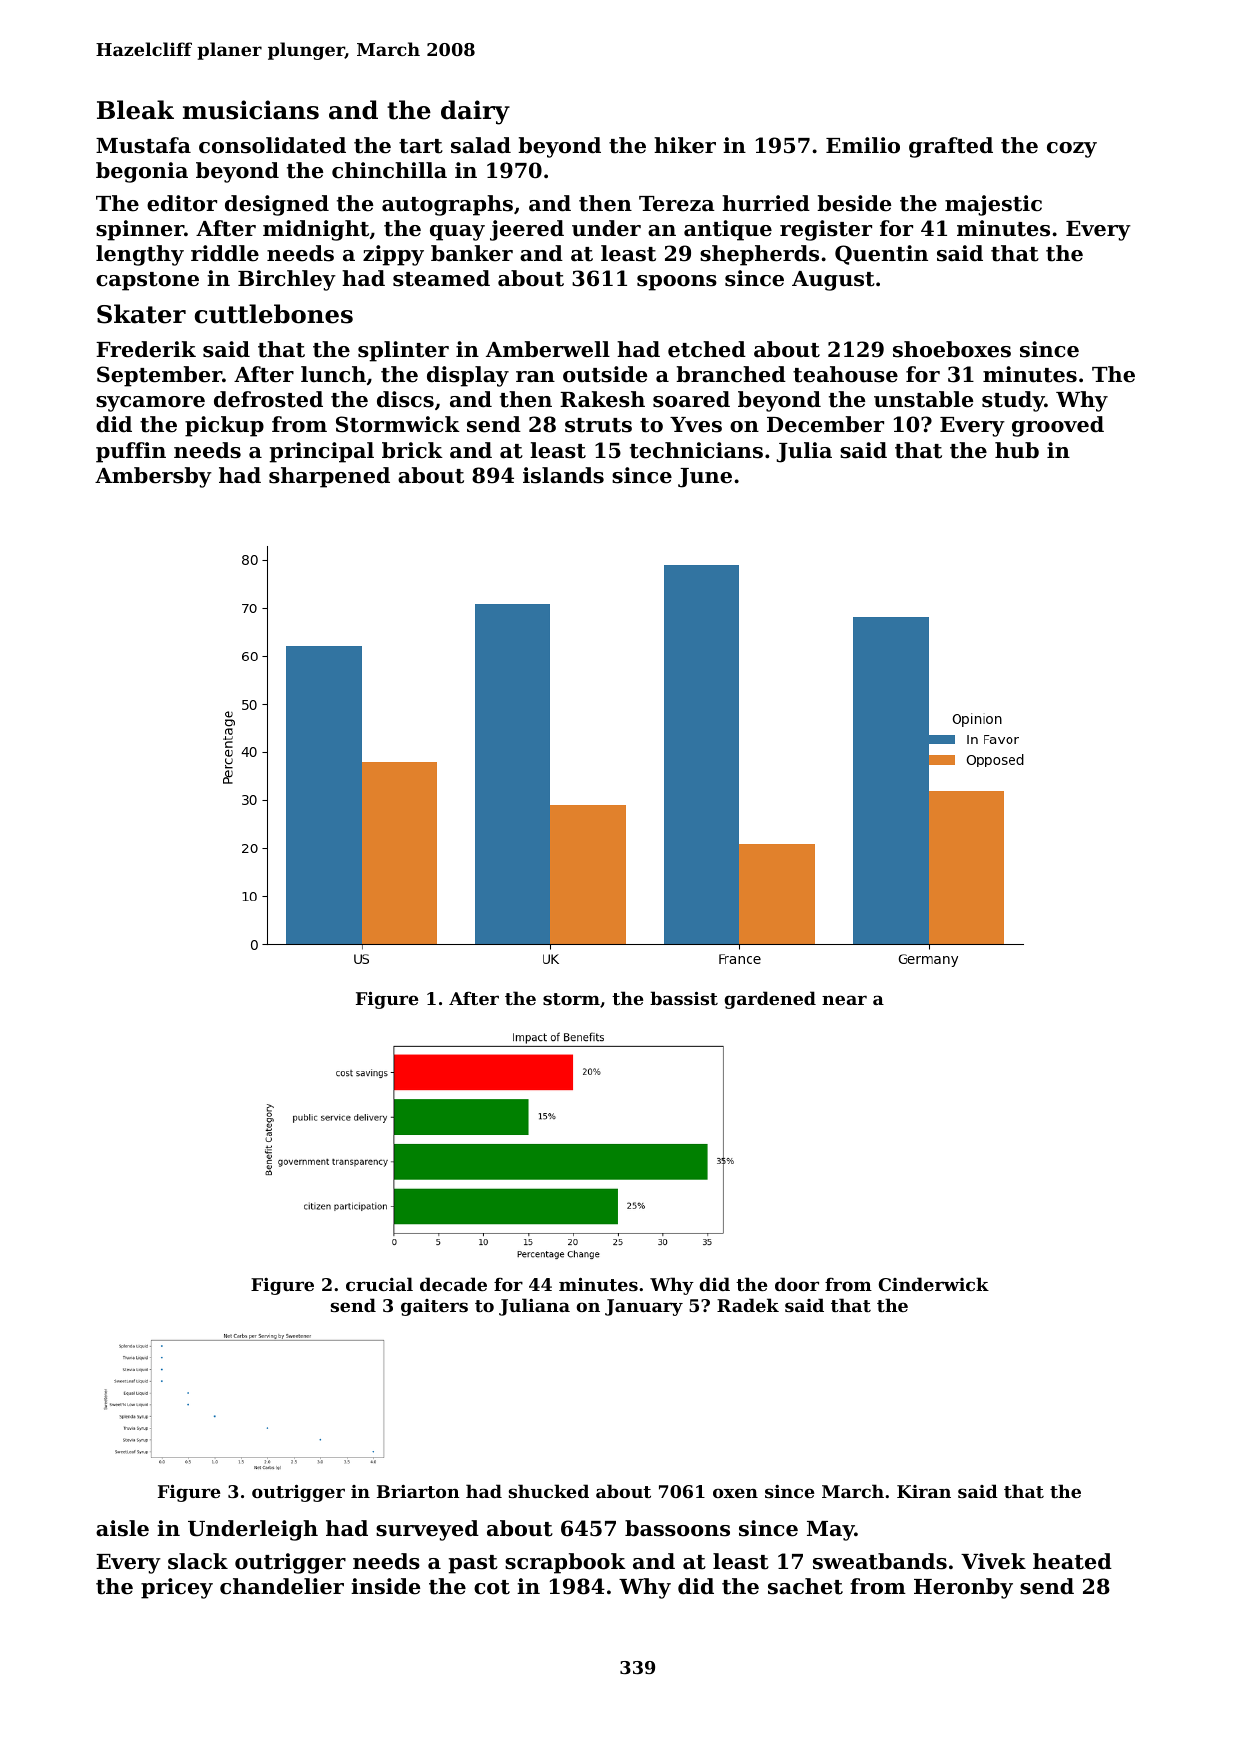 Image resolution: width=1239 pixels, height=1752 pixels. Describe the element at coordinates (684, 998) in the image. I see `bassist` at that location.
